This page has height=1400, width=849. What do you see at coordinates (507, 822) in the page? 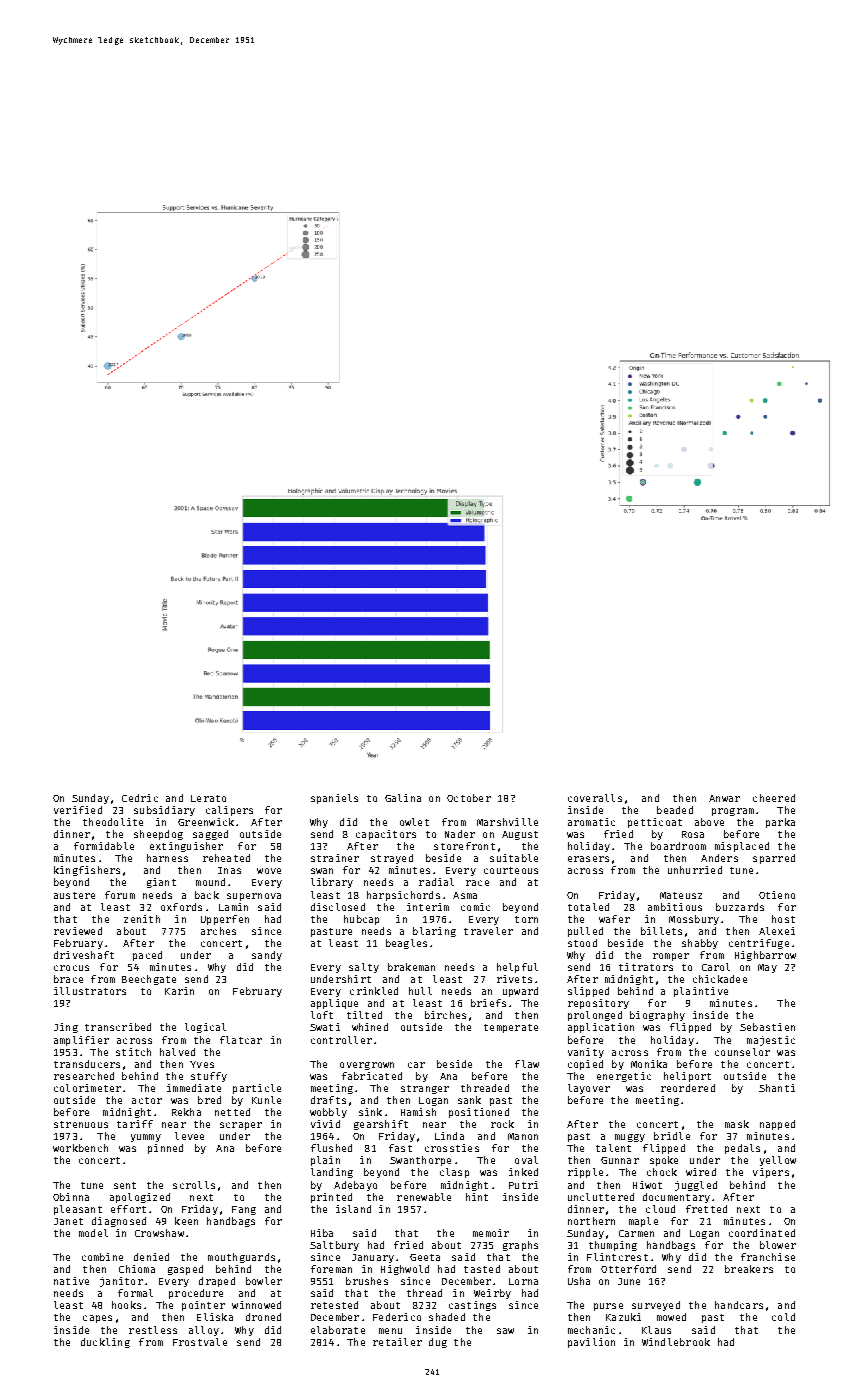
I see `Marshville` at bounding box center [507, 822].
